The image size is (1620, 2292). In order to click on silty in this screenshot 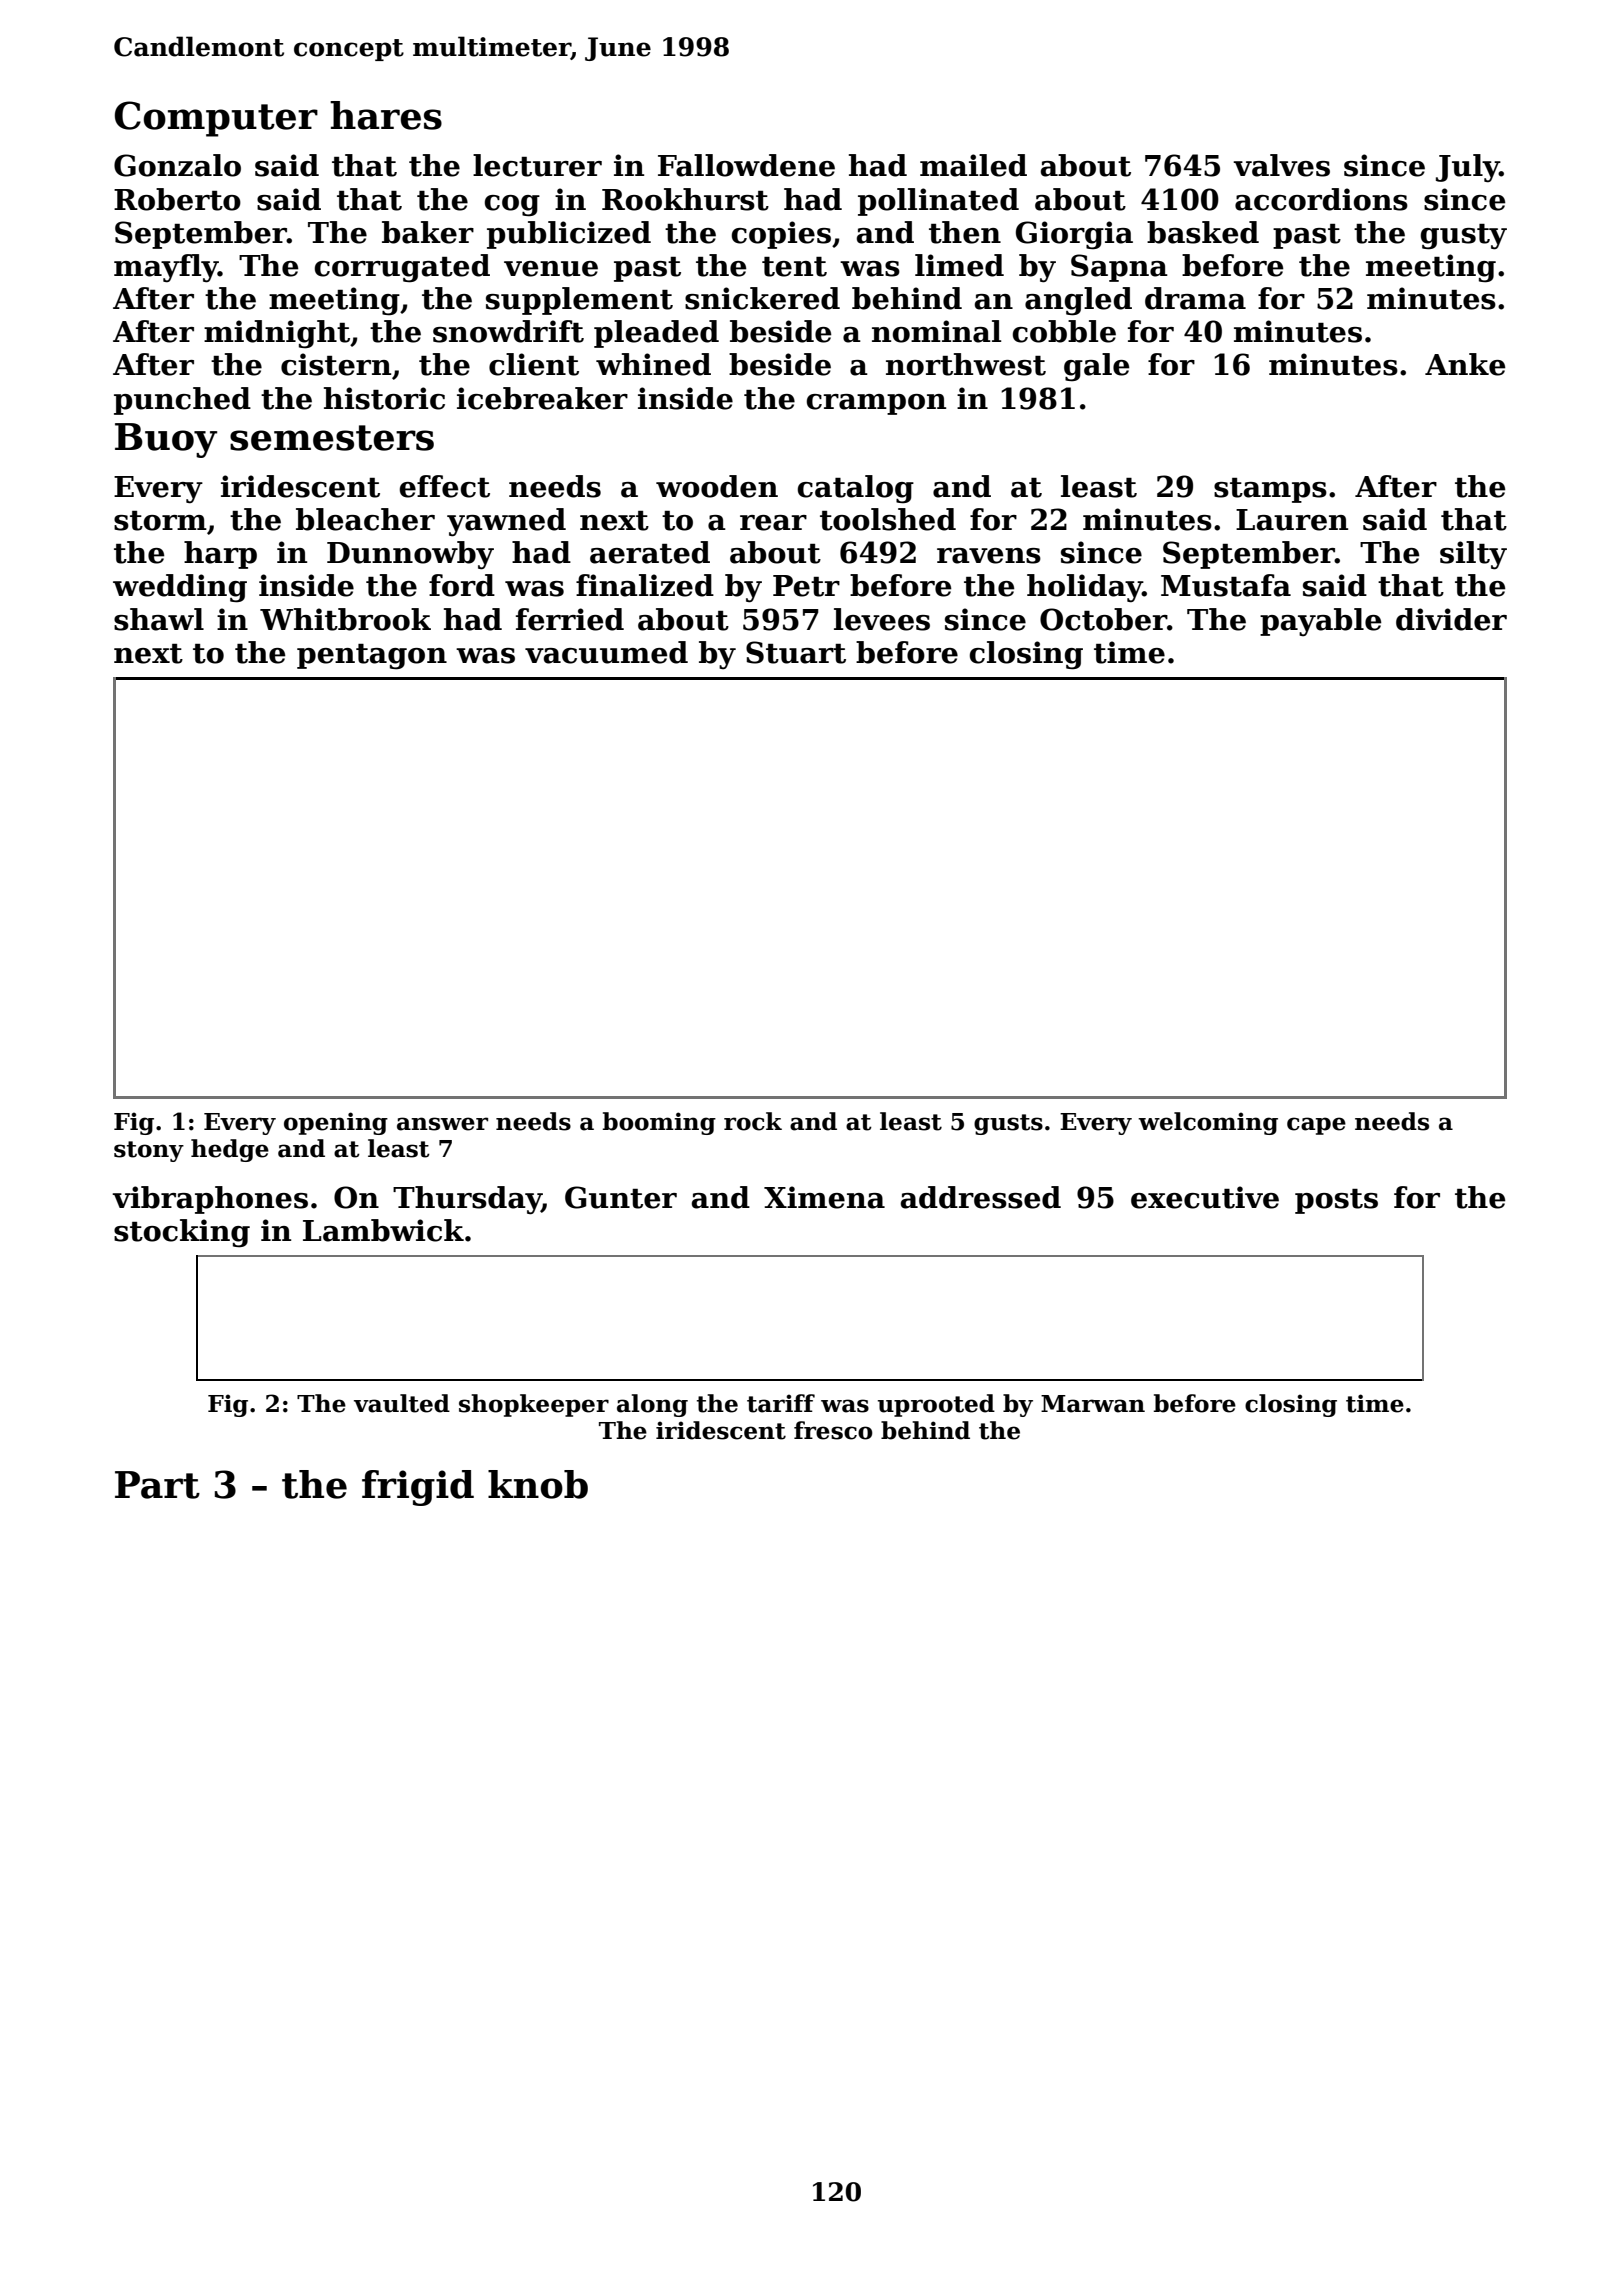, I will do `click(1473, 555)`.
